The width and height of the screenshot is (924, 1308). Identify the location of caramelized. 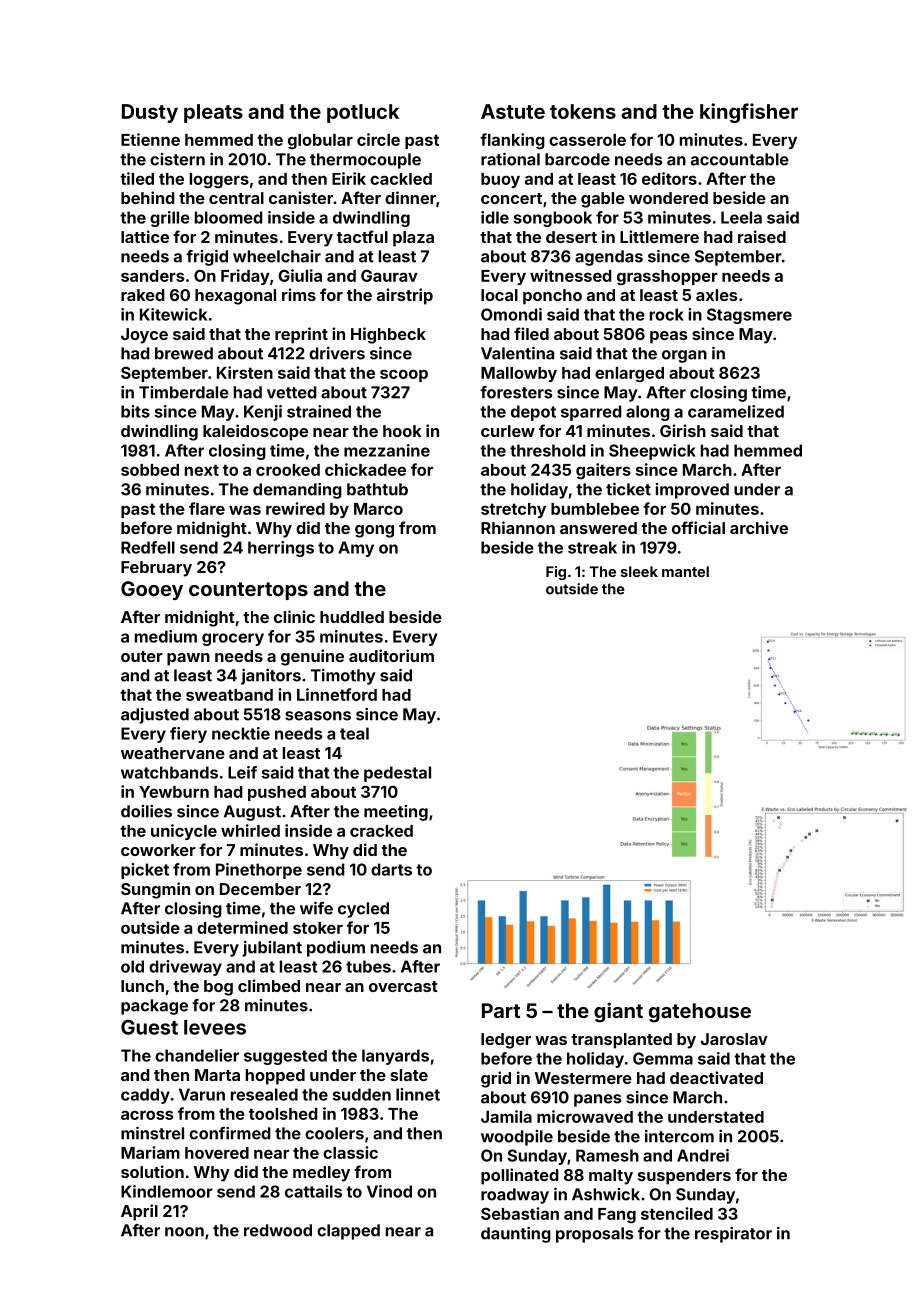
(736, 411).
